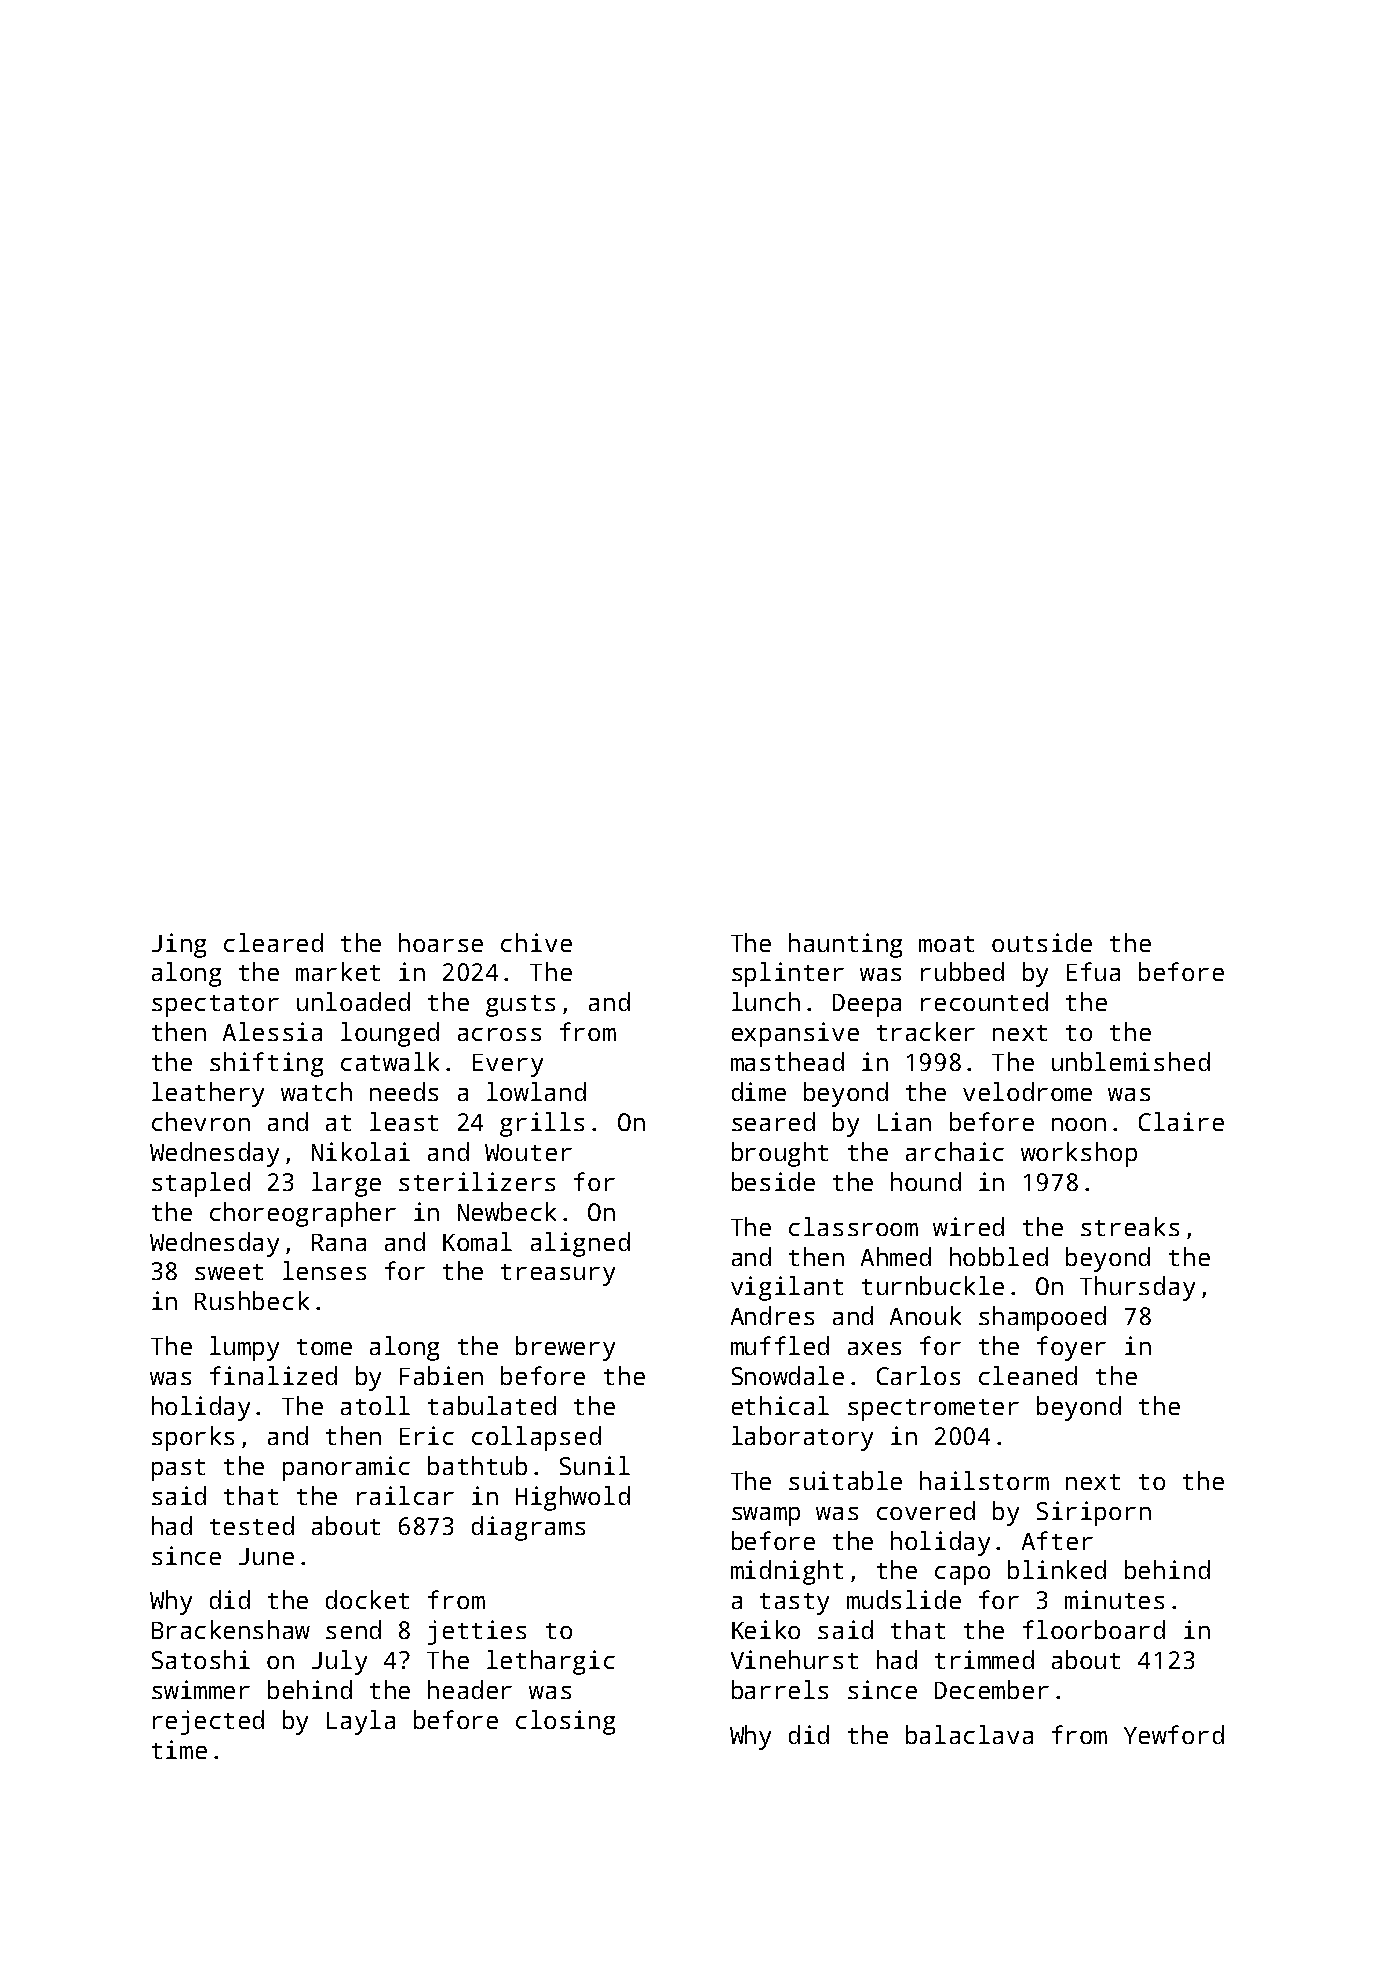  Describe the element at coordinates (904, 1121) in the image. I see `Lian` at that location.
